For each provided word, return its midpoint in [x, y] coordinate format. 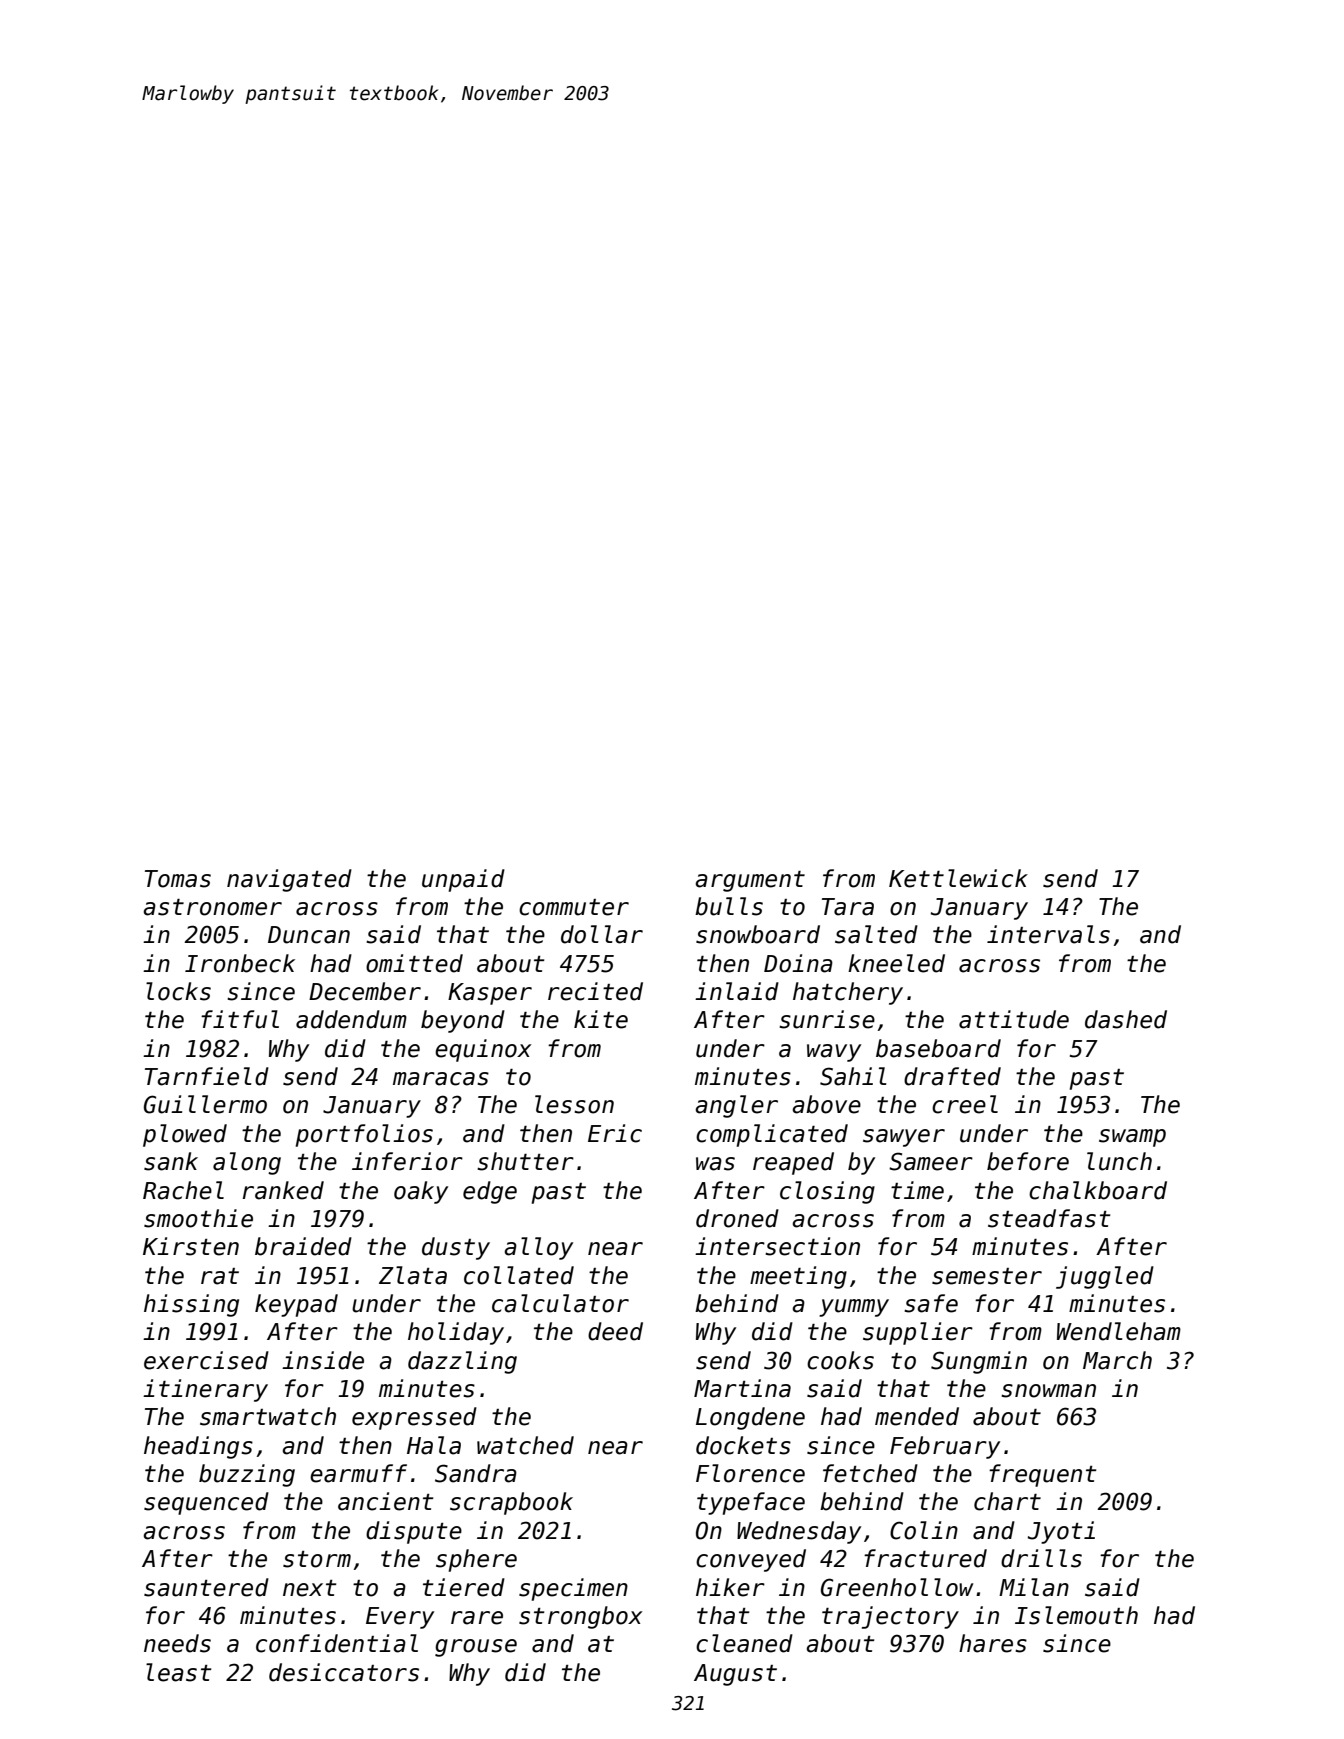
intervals [1048, 934]
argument [750, 881]
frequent [1042, 1475]
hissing [191, 1305]
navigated [289, 880]
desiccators [344, 1672]
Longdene [750, 1418]
